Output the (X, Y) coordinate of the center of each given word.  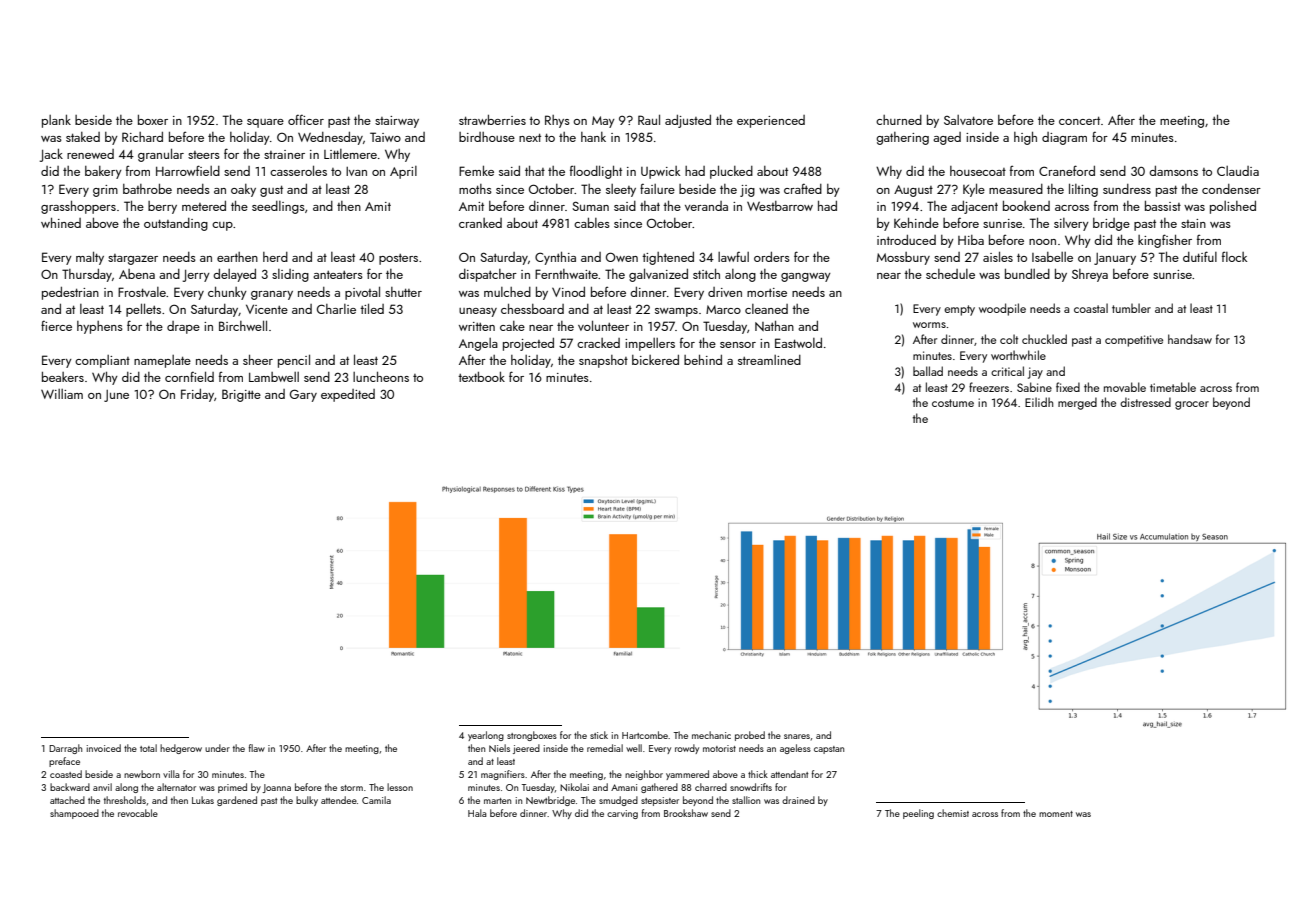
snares (797, 736)
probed (750, 736)
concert (1079, 120)
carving (622, 814)
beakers (63, 377)
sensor (738, 345)
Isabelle (1052, 257)
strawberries (492, 120)
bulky (307, 801)
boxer (153, 120)
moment (1056, 814)
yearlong (486, 736)
